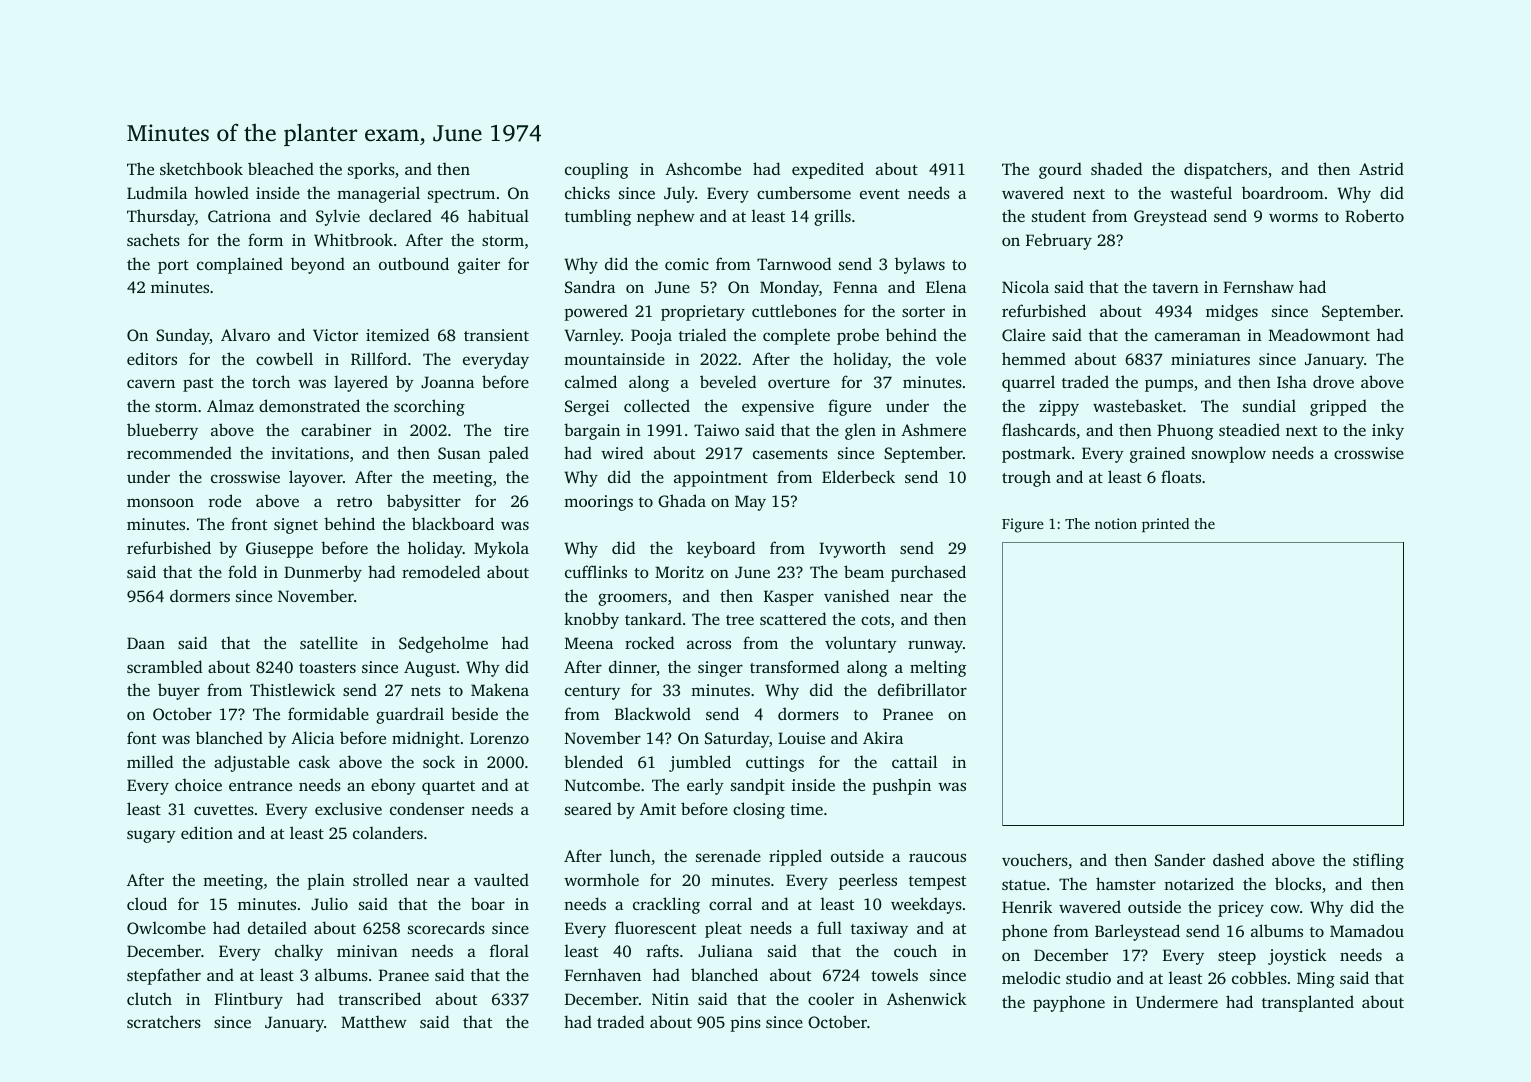 Image resolution: width=1531 pixels, height=1082 pixels. I want to click on shaded, so click(1116, 168).
